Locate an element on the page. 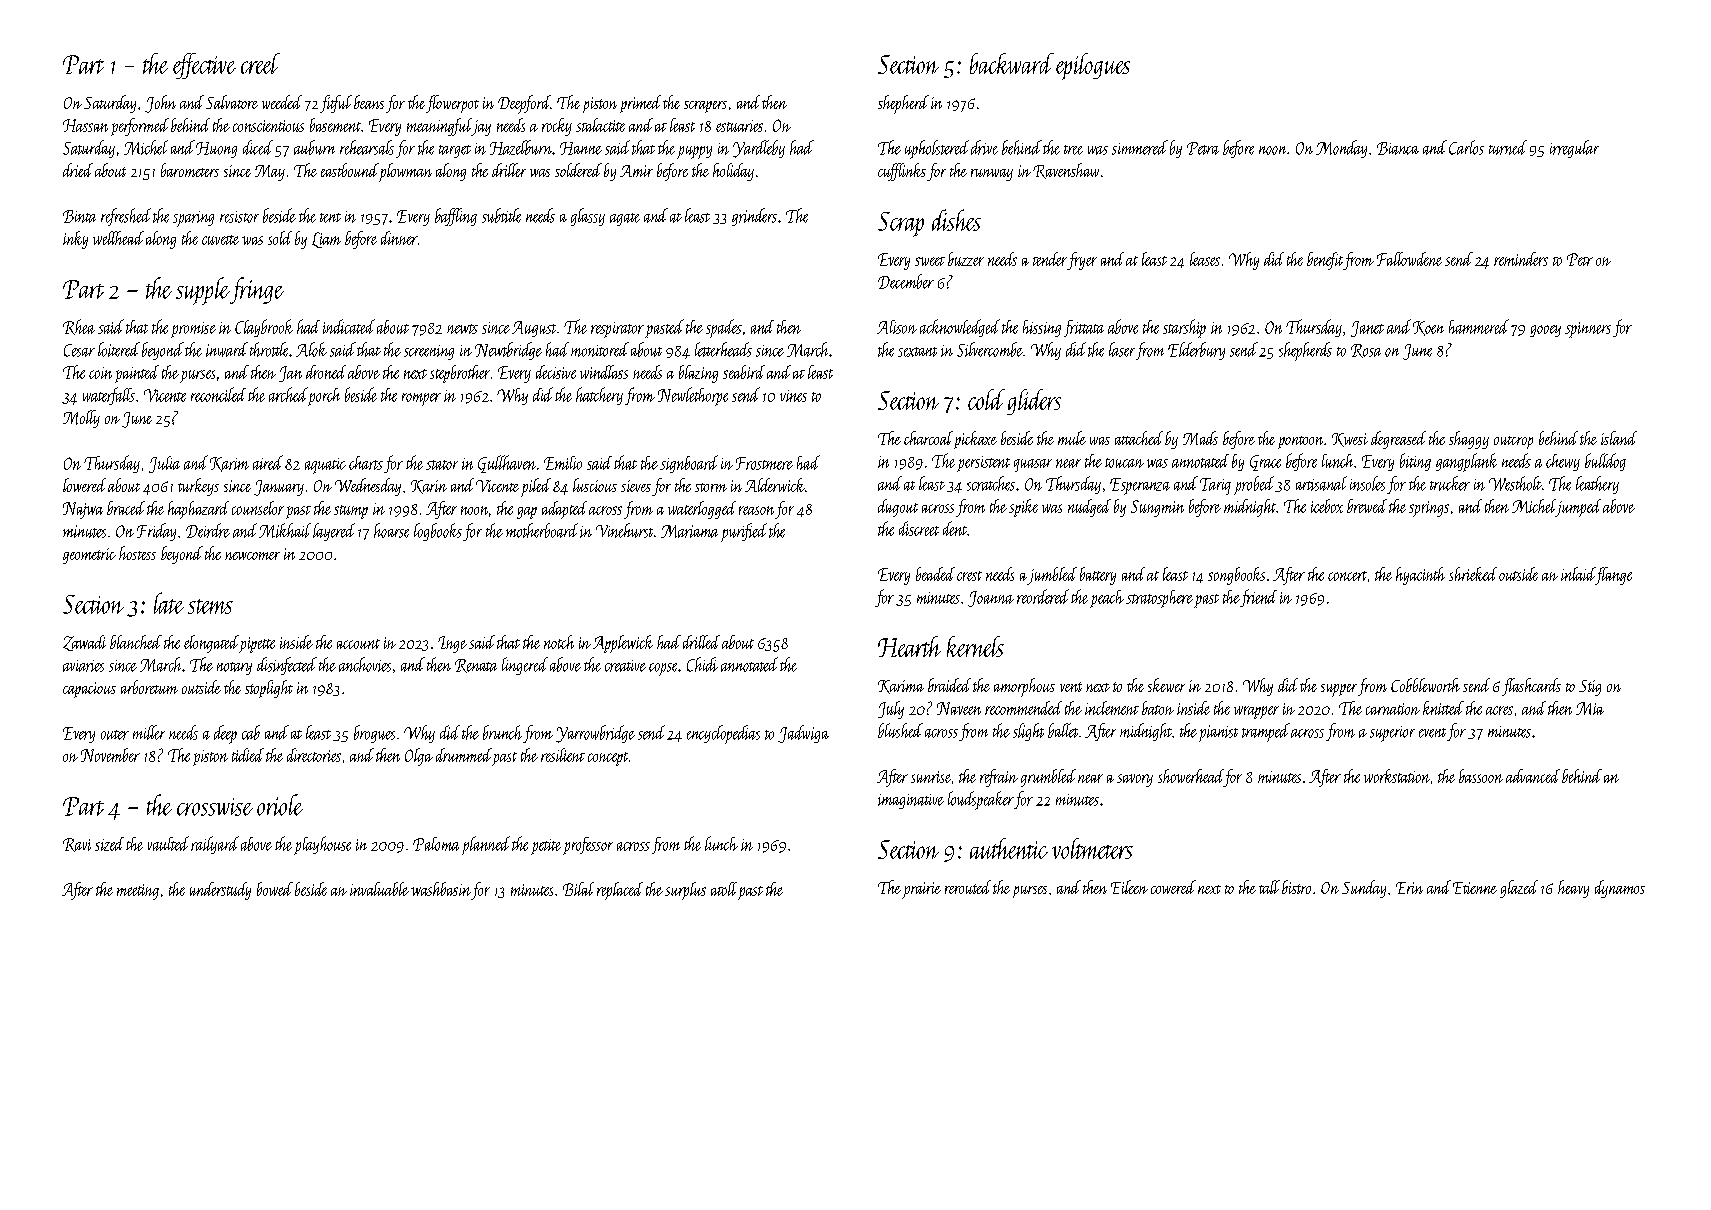  friend is located at coordinates (1258, 598).
